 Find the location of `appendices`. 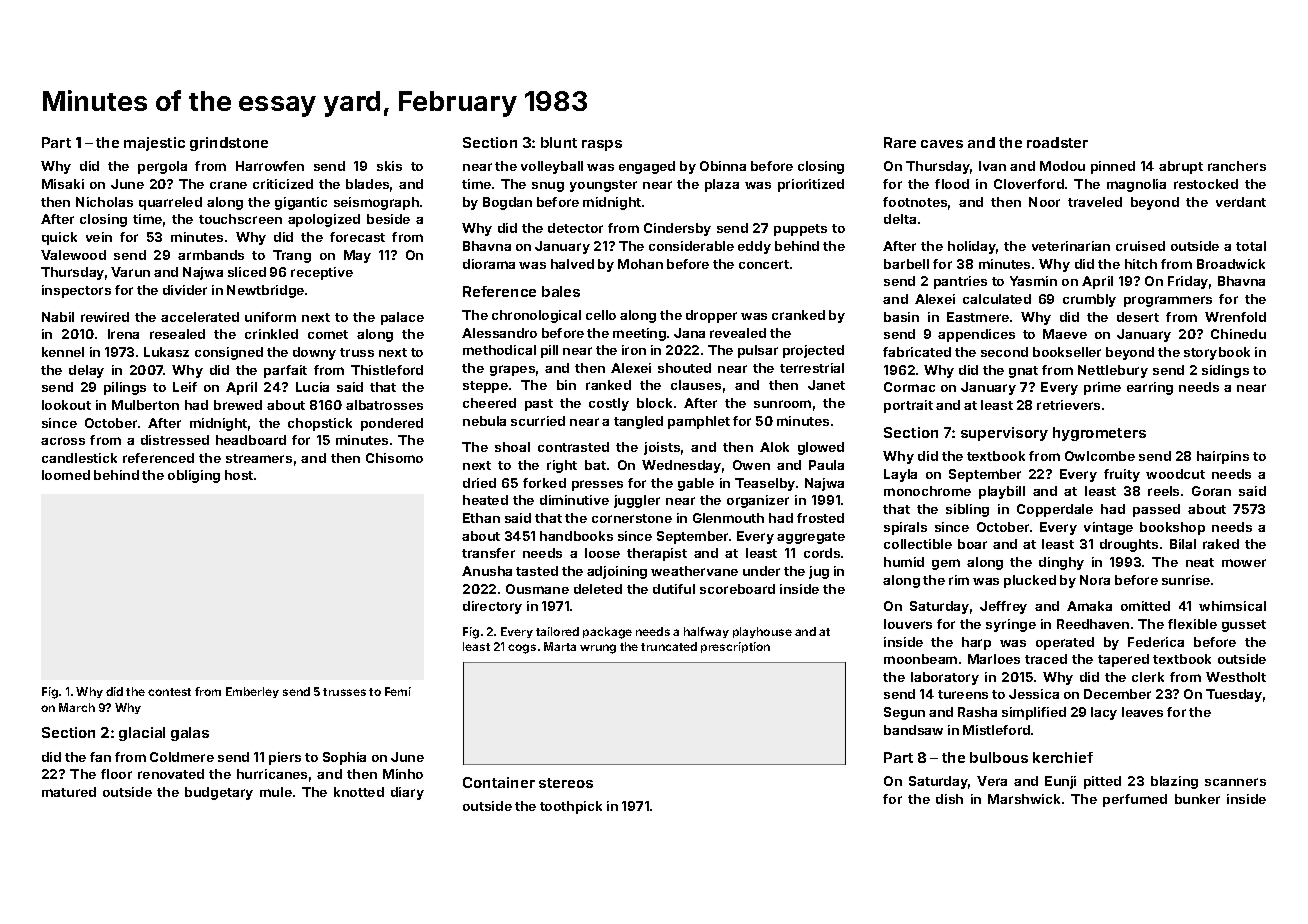

appendices is located at coordinates (976, 335).
